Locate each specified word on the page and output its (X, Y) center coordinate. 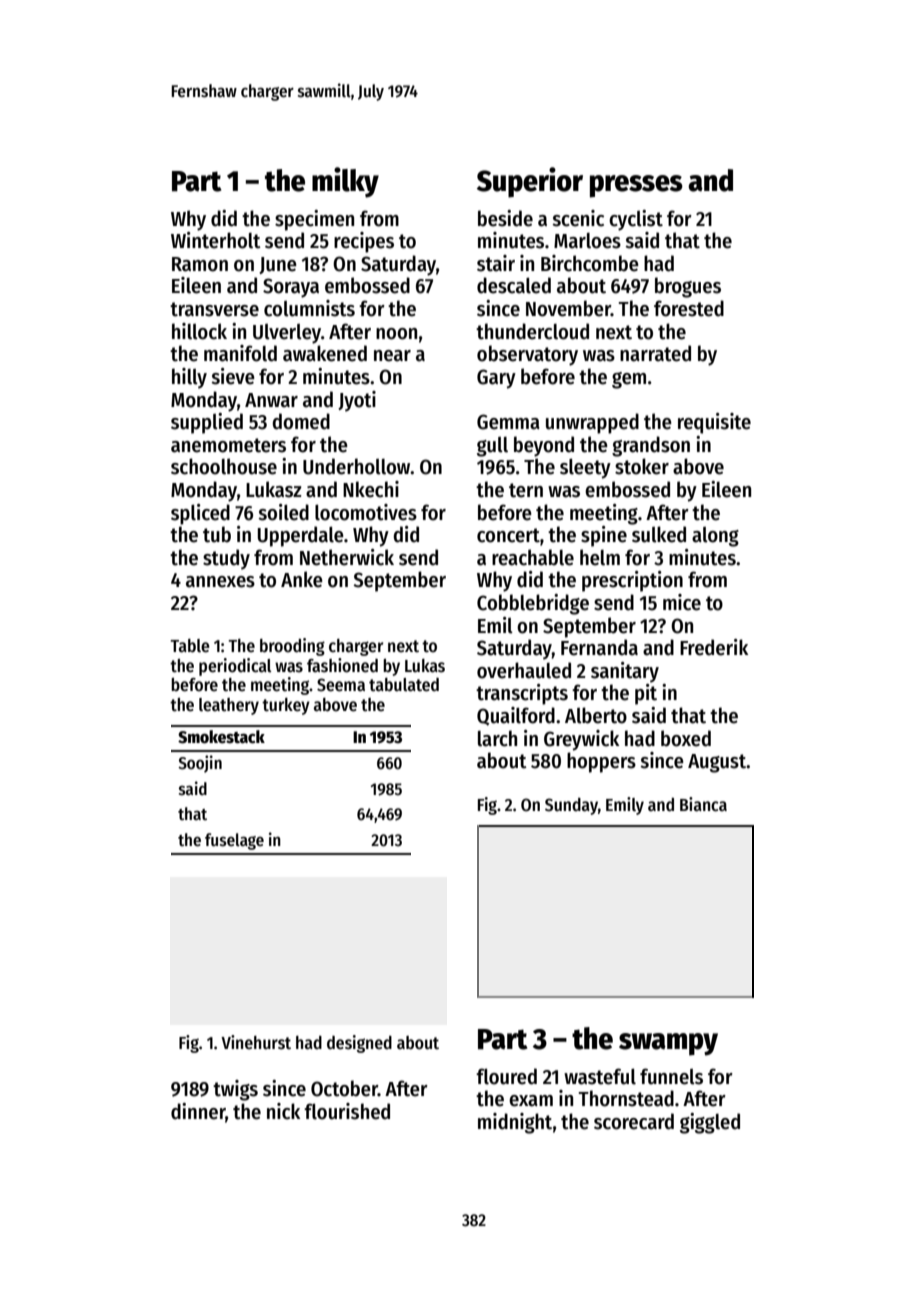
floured (506, 1076)
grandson (651, 446)
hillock (199, 331)
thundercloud (532, 331)
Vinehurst (256, 1042)
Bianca (703, 804)
